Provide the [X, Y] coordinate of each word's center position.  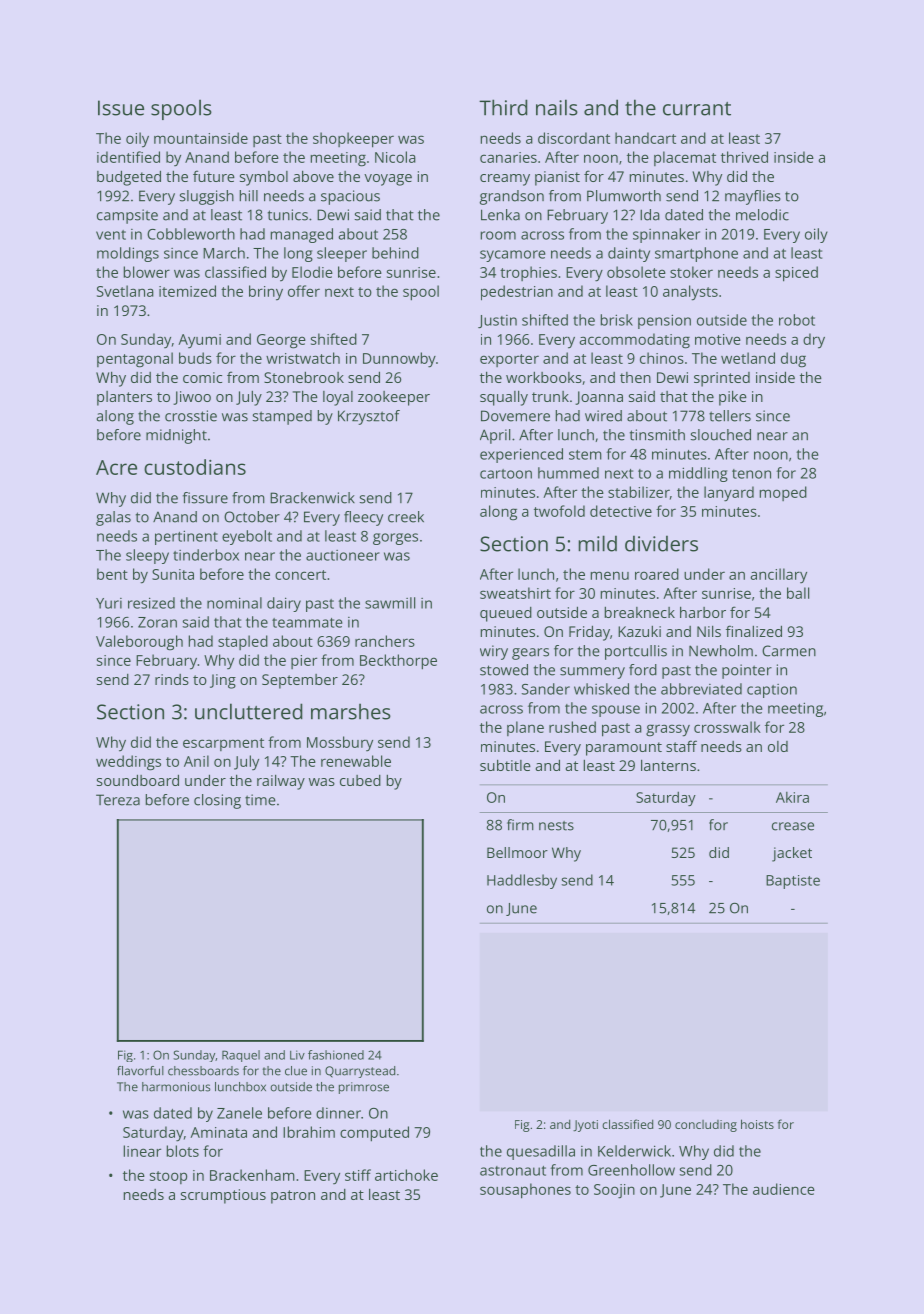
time [260, 800]
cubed [360, 780]
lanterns [668, 765]
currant [697, 109]
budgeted [129, 178]
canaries [508, 157]
